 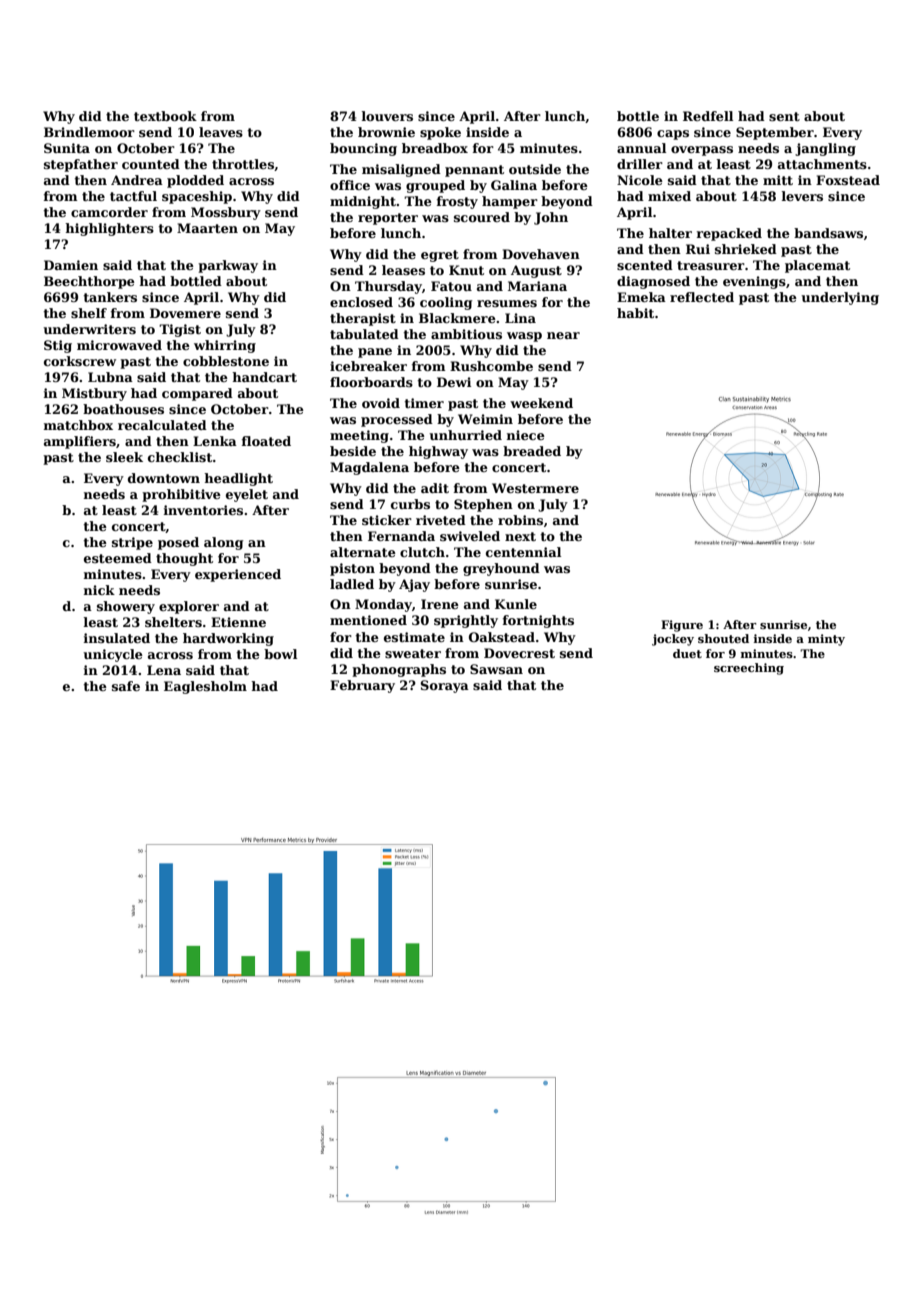 I want to click on duet, so click(x=687, y=653).
